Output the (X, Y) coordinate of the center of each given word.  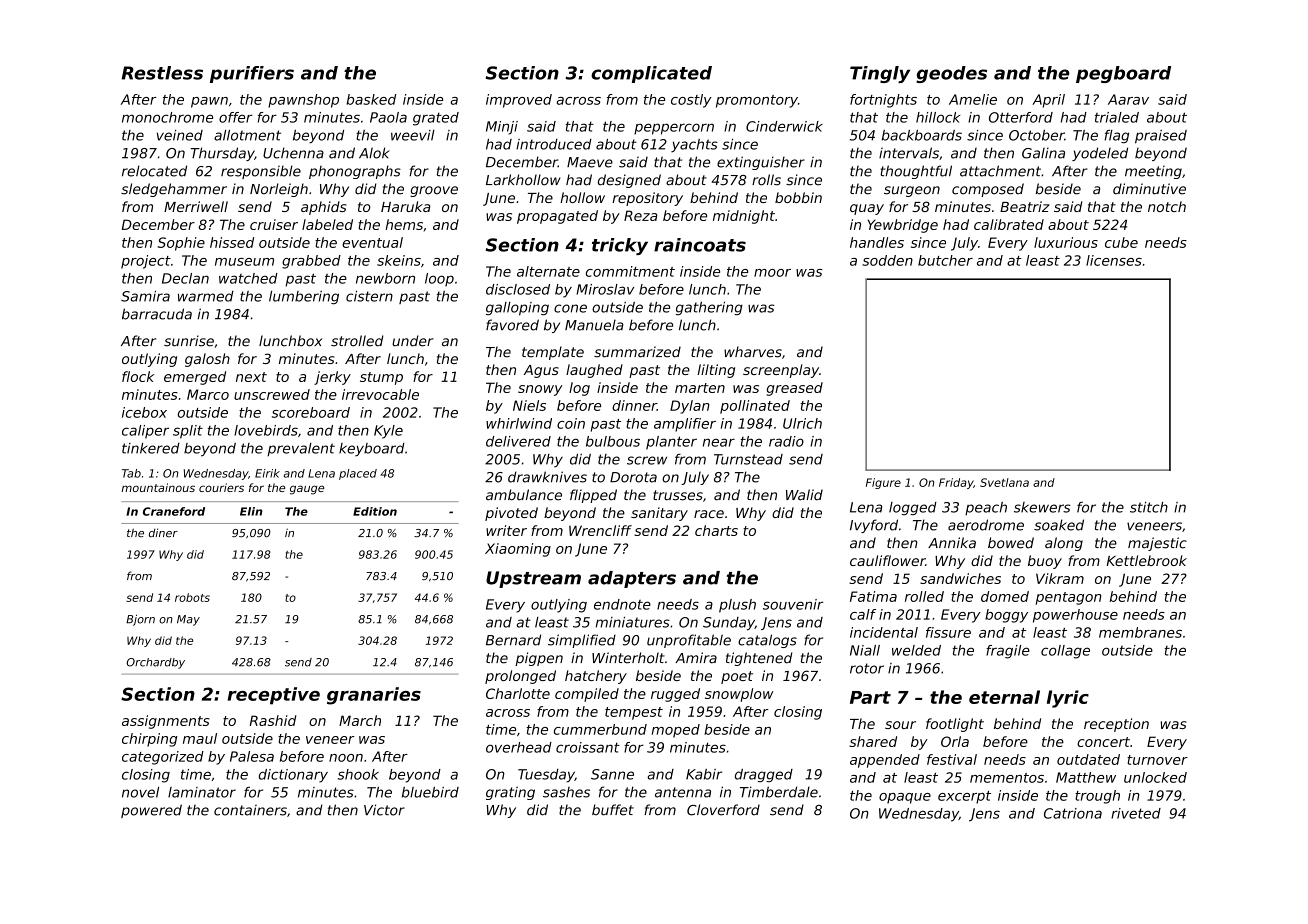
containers (250, 810)
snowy (540, 390)
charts (716, 530)
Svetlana (1004, 482)
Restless (162, 73)
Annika (952, 543)
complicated (651, 74)
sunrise (189, 341)
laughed (594, 371)
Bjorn (140, 620)
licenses (1114, 260)
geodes (951, 74)
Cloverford (723, 810)
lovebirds (266, 430)
